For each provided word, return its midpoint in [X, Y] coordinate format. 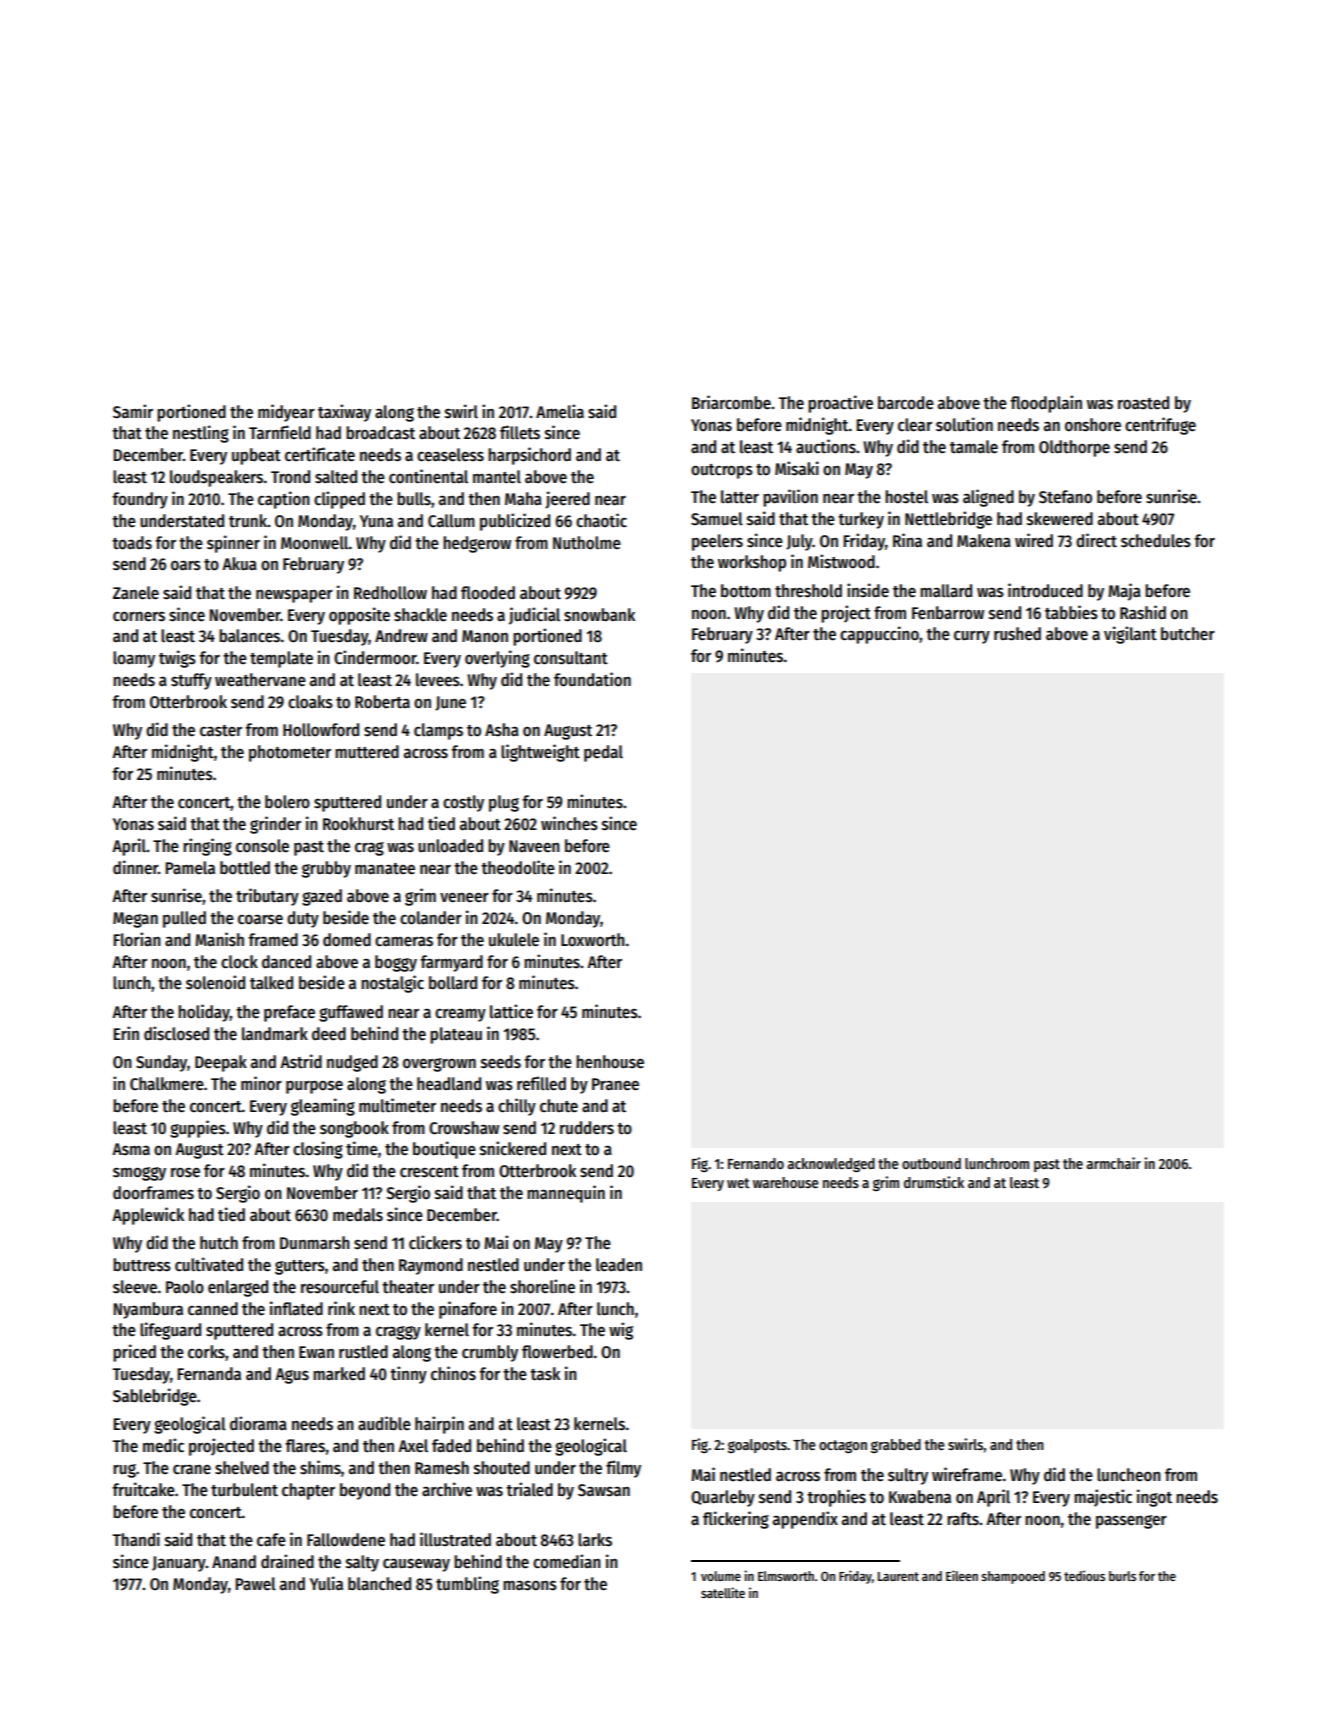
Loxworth [593, 940]
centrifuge [1160, 426]
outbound [931, 1163]
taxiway [344, 413]
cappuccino [879, 635]
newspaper [294, 596]
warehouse [786, 1182]
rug [124, 1471]
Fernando [756, 1163]
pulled [184, 919]
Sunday [161, 1063]
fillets [520, 432]
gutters [300, 1267]
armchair [1113, 1163]
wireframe [967, 1474]
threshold [808, 591]
